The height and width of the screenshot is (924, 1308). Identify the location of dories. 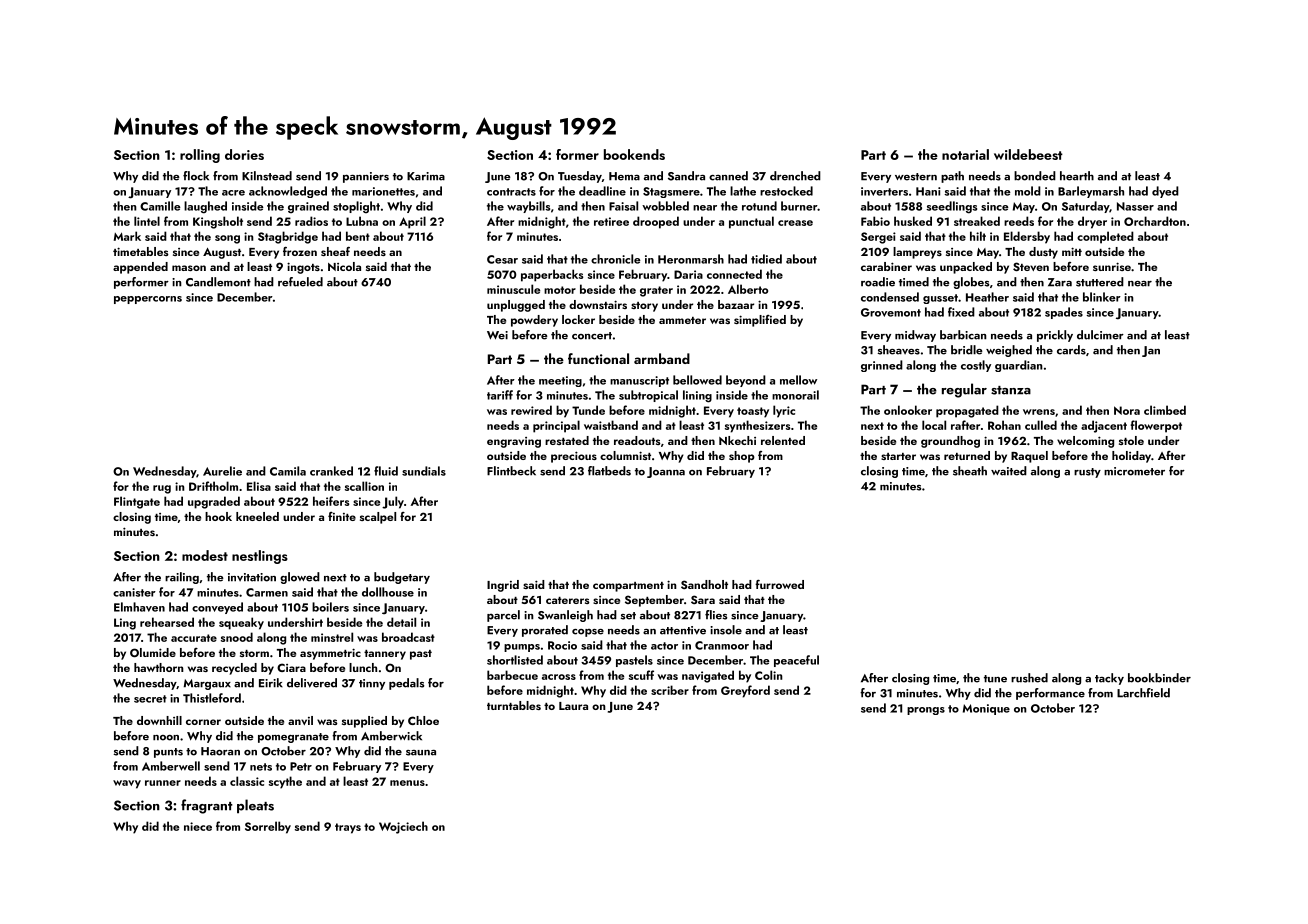
(244, 154).
